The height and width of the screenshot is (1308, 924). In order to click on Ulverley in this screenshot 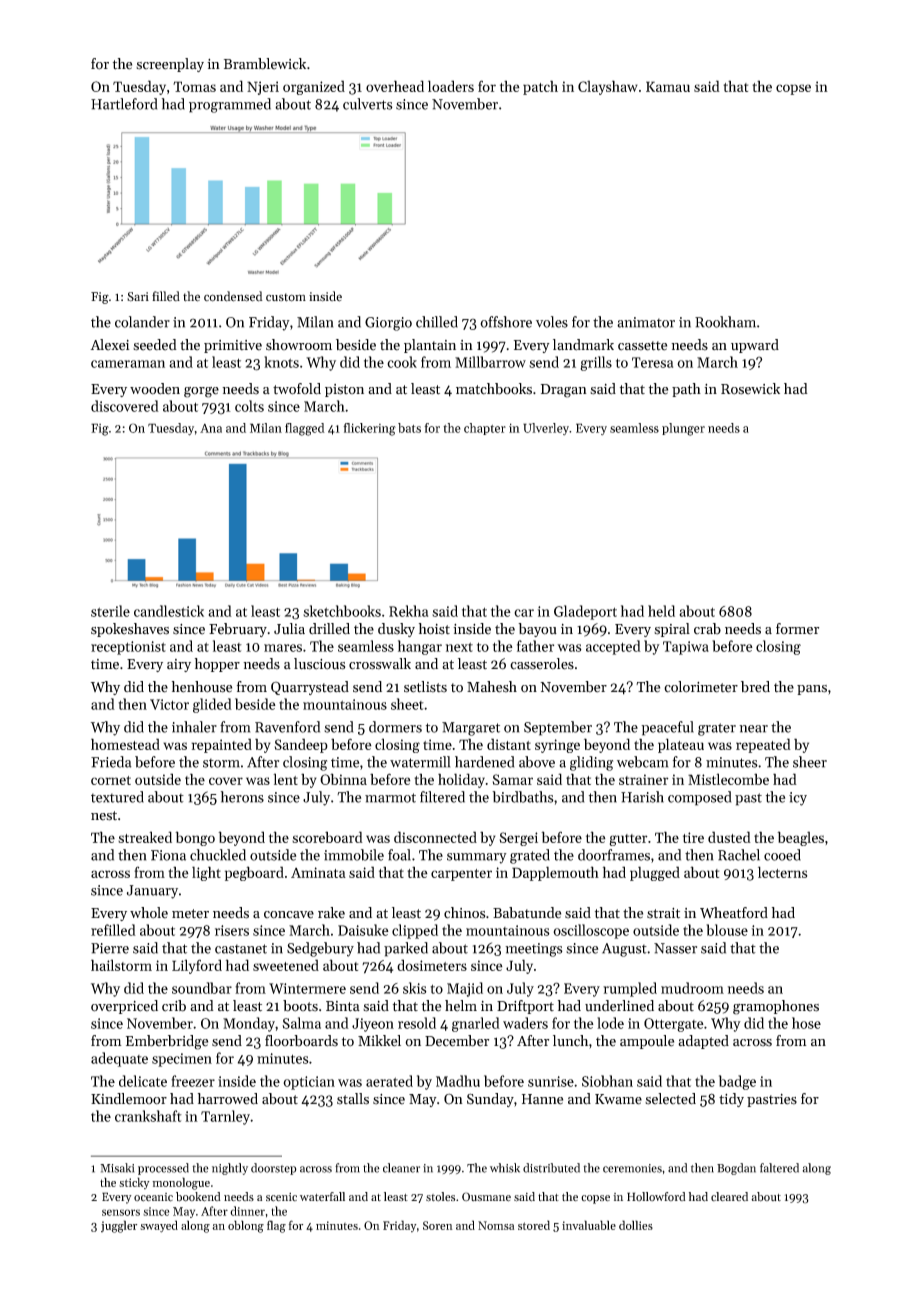, I will do `click(546, 429)`.
